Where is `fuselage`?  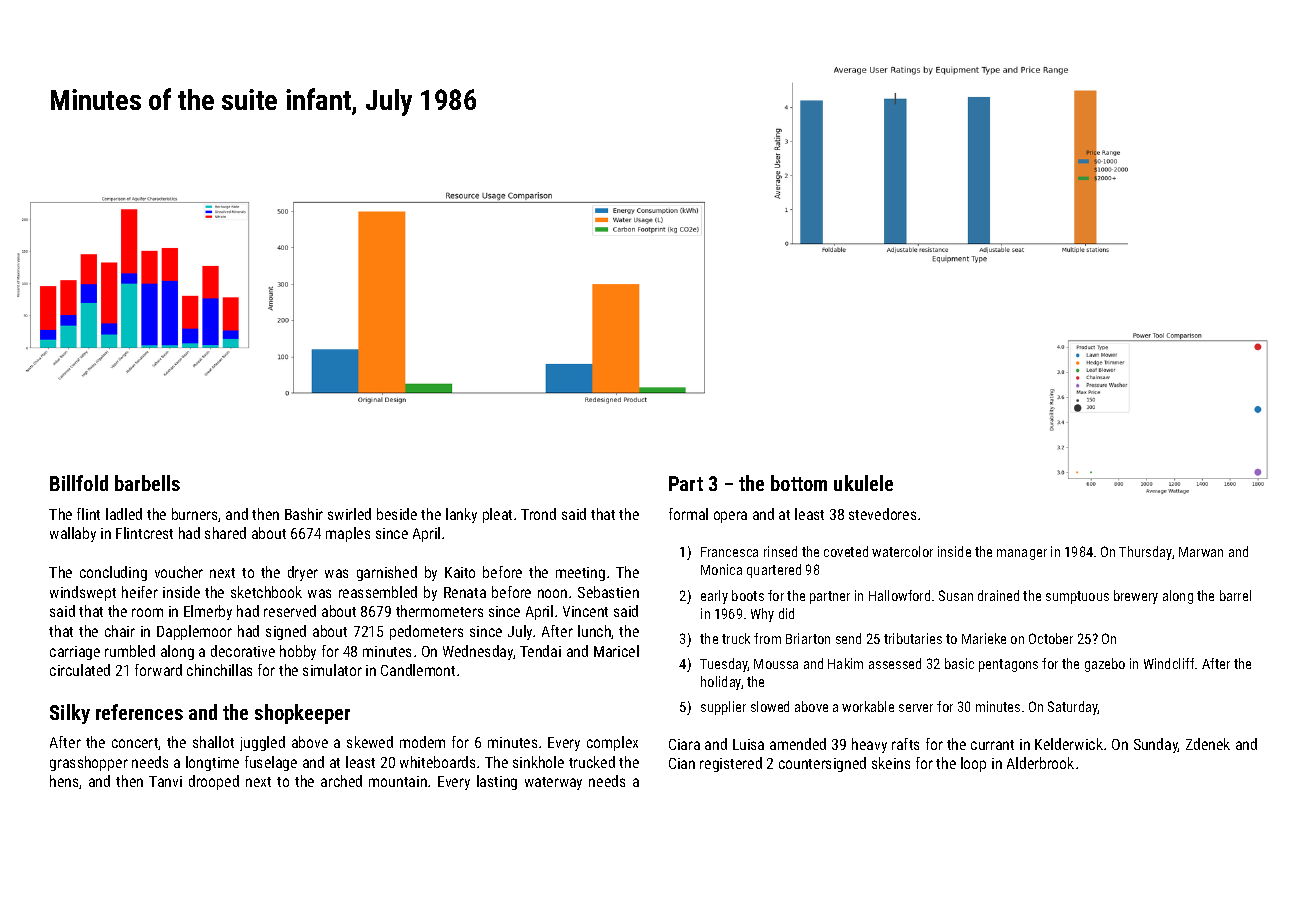 fuselage is located at coordinates (271, 763).
